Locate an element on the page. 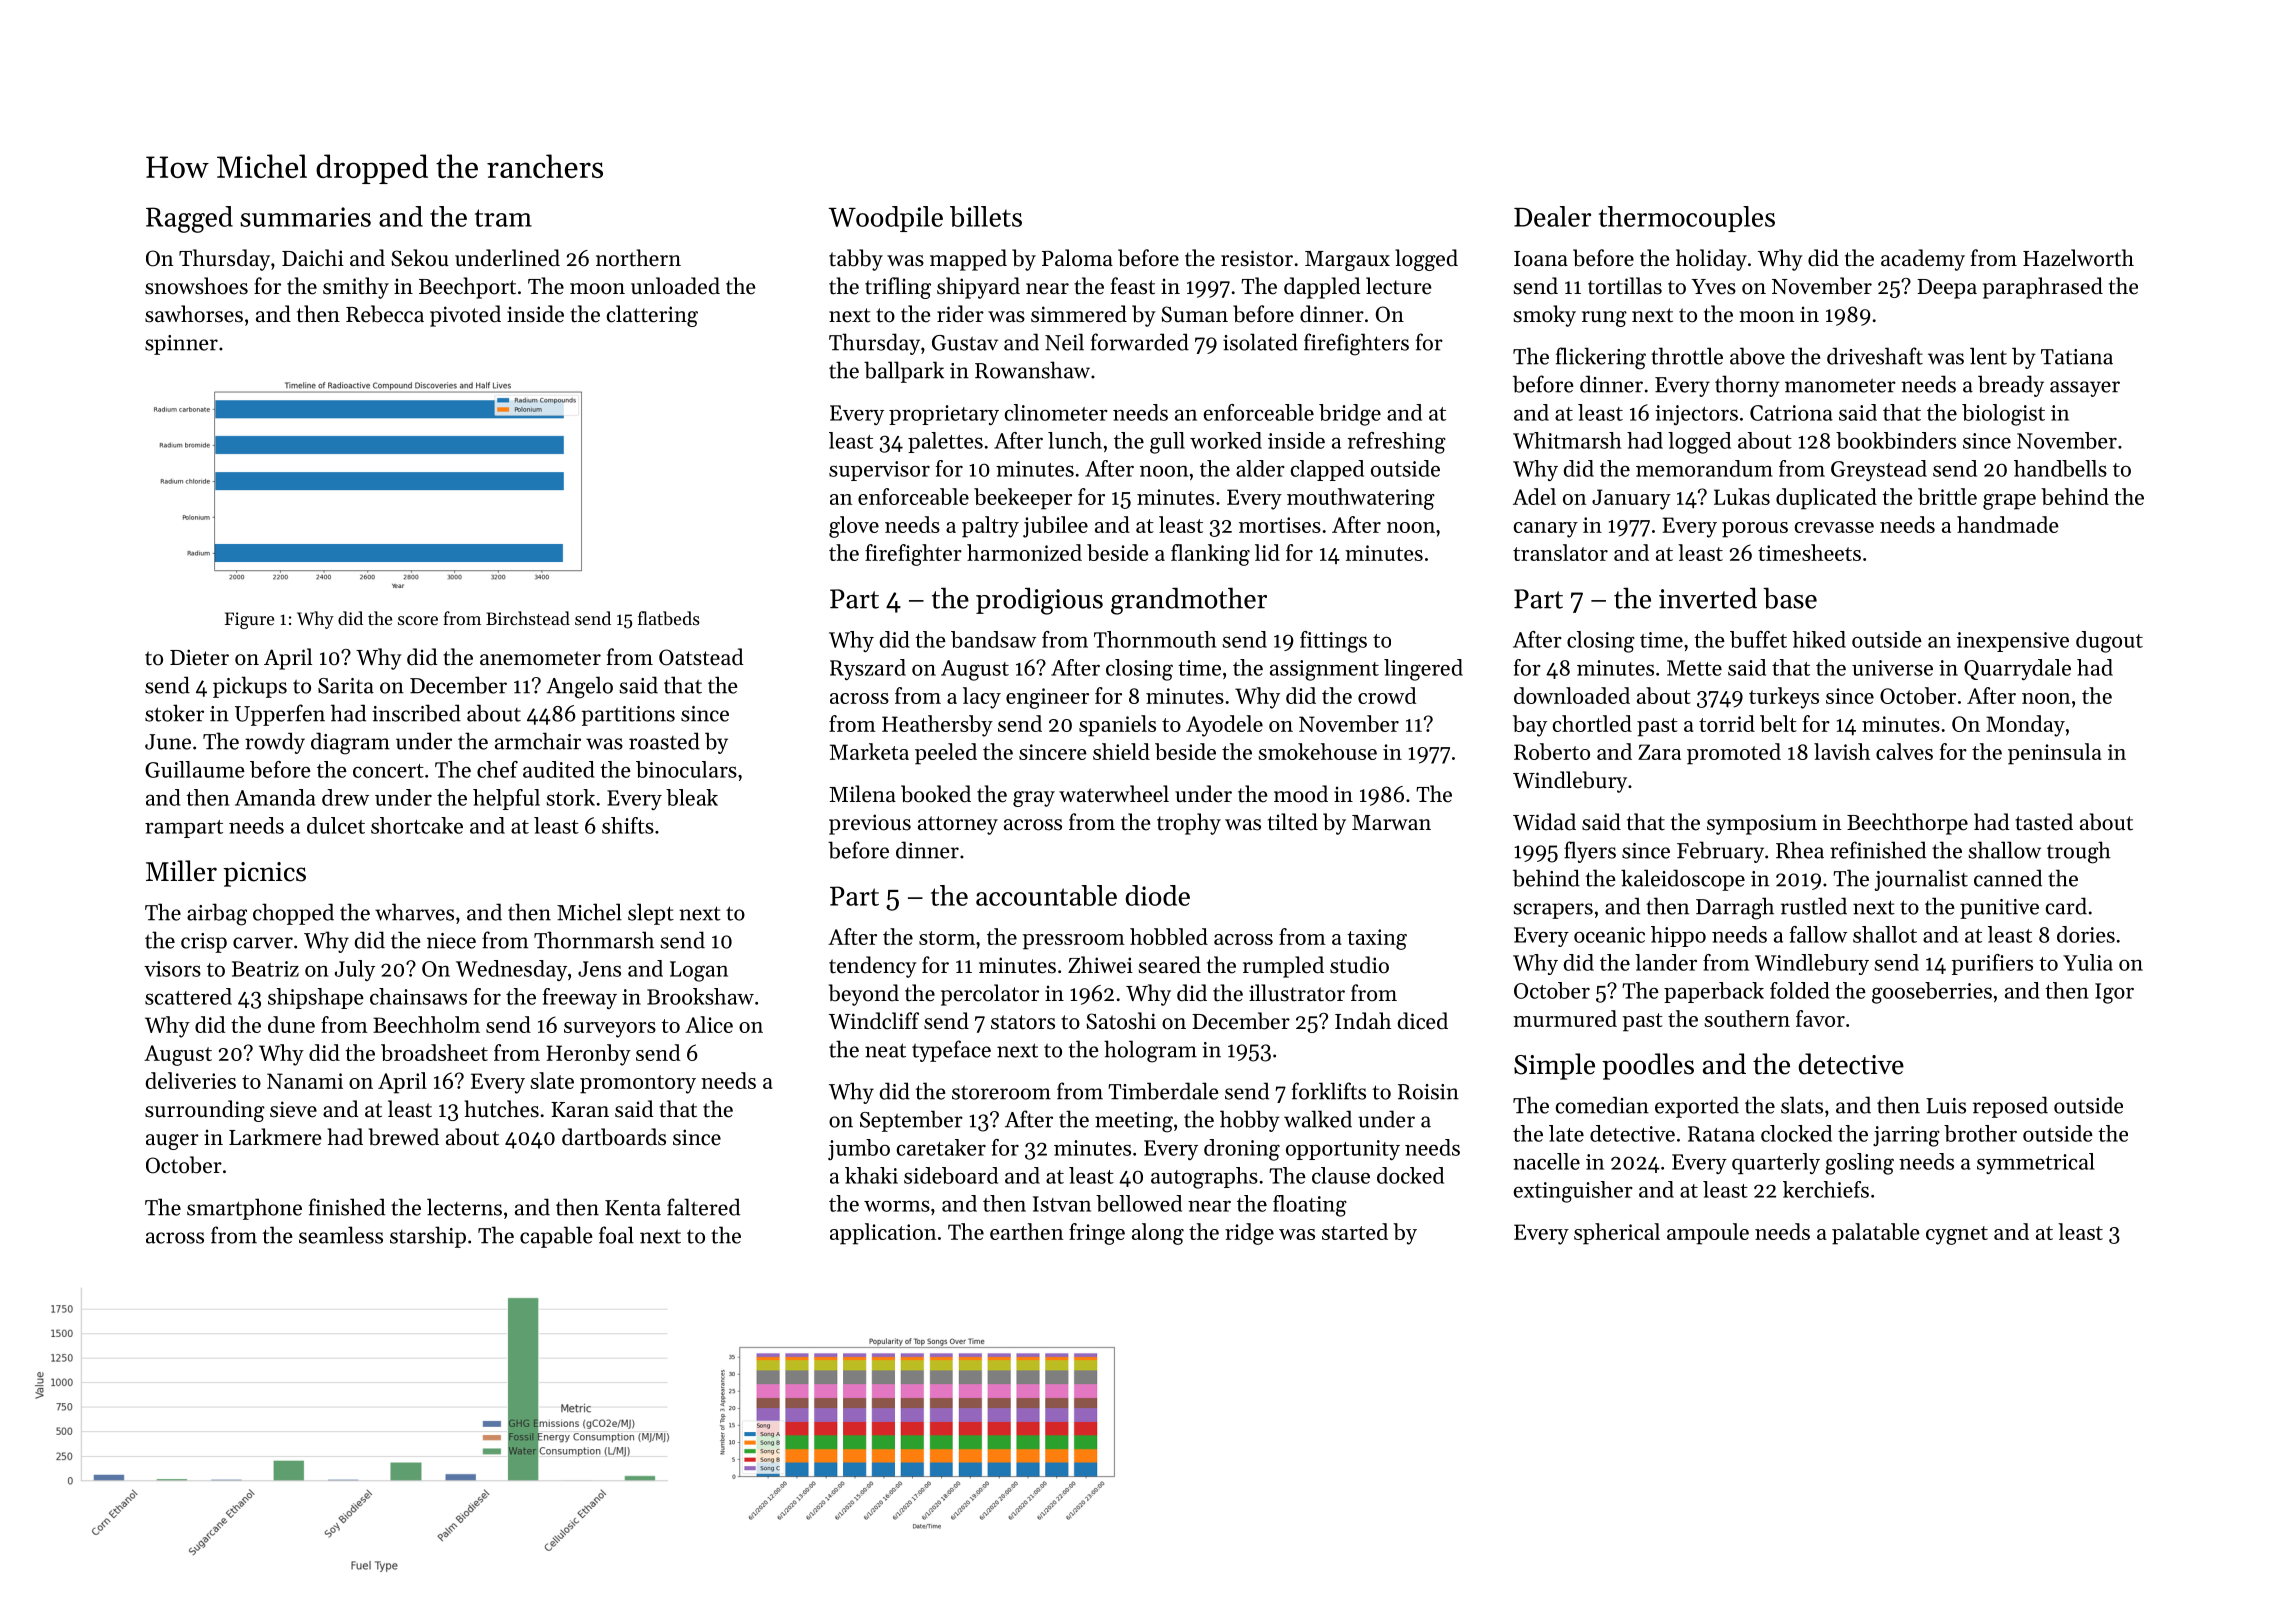 Image resolution: width=2292 pixels, height=1620 pixels. spinner is located at coordinates (181, 345).
